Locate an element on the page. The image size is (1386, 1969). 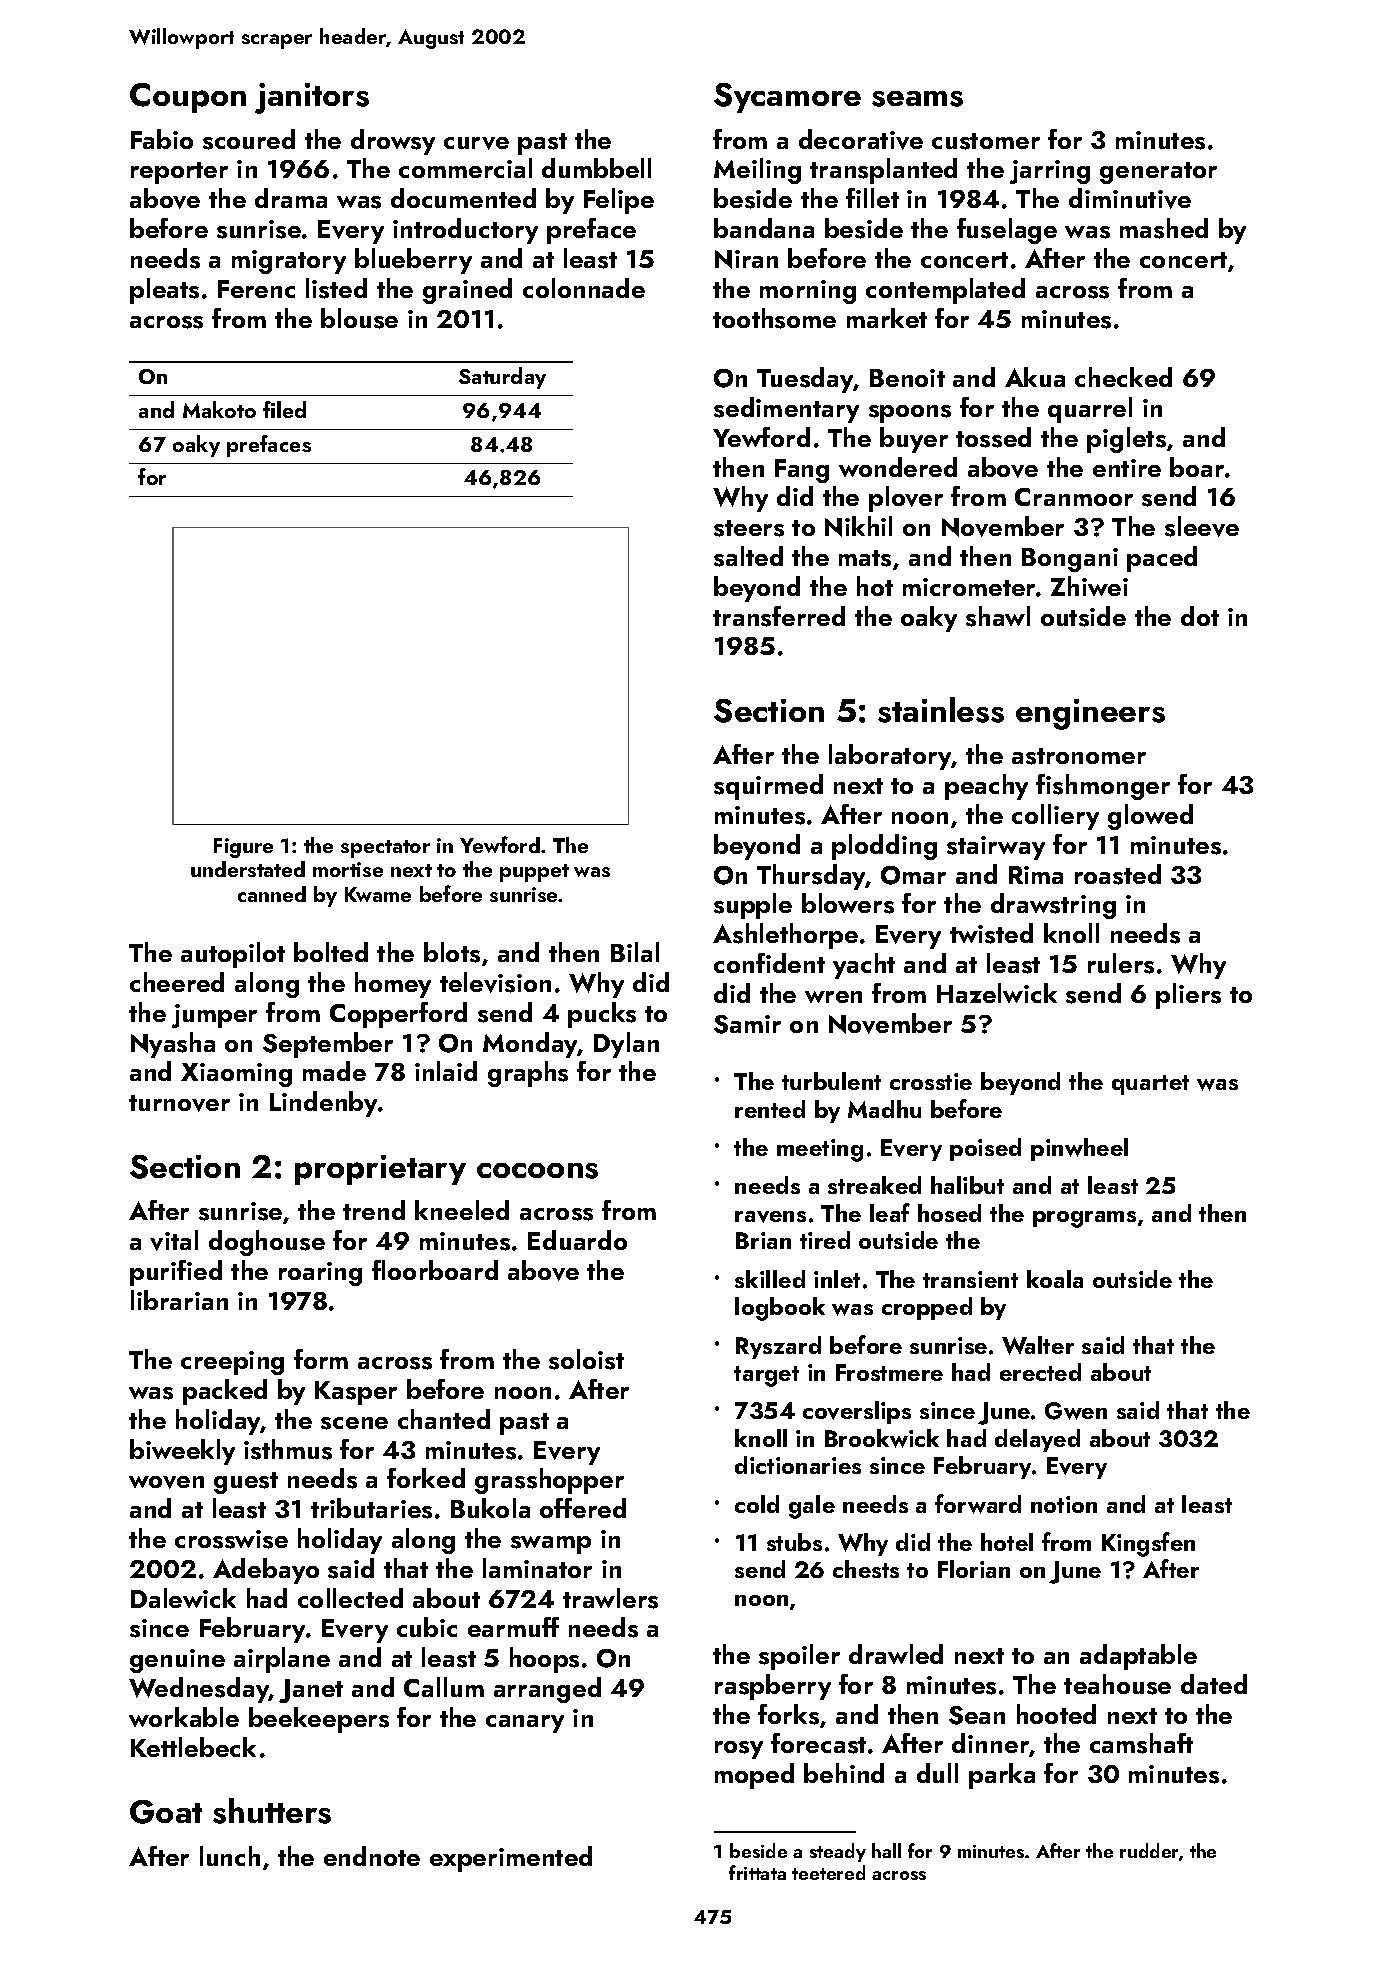
entire is located at coordinates (1127, 468).
